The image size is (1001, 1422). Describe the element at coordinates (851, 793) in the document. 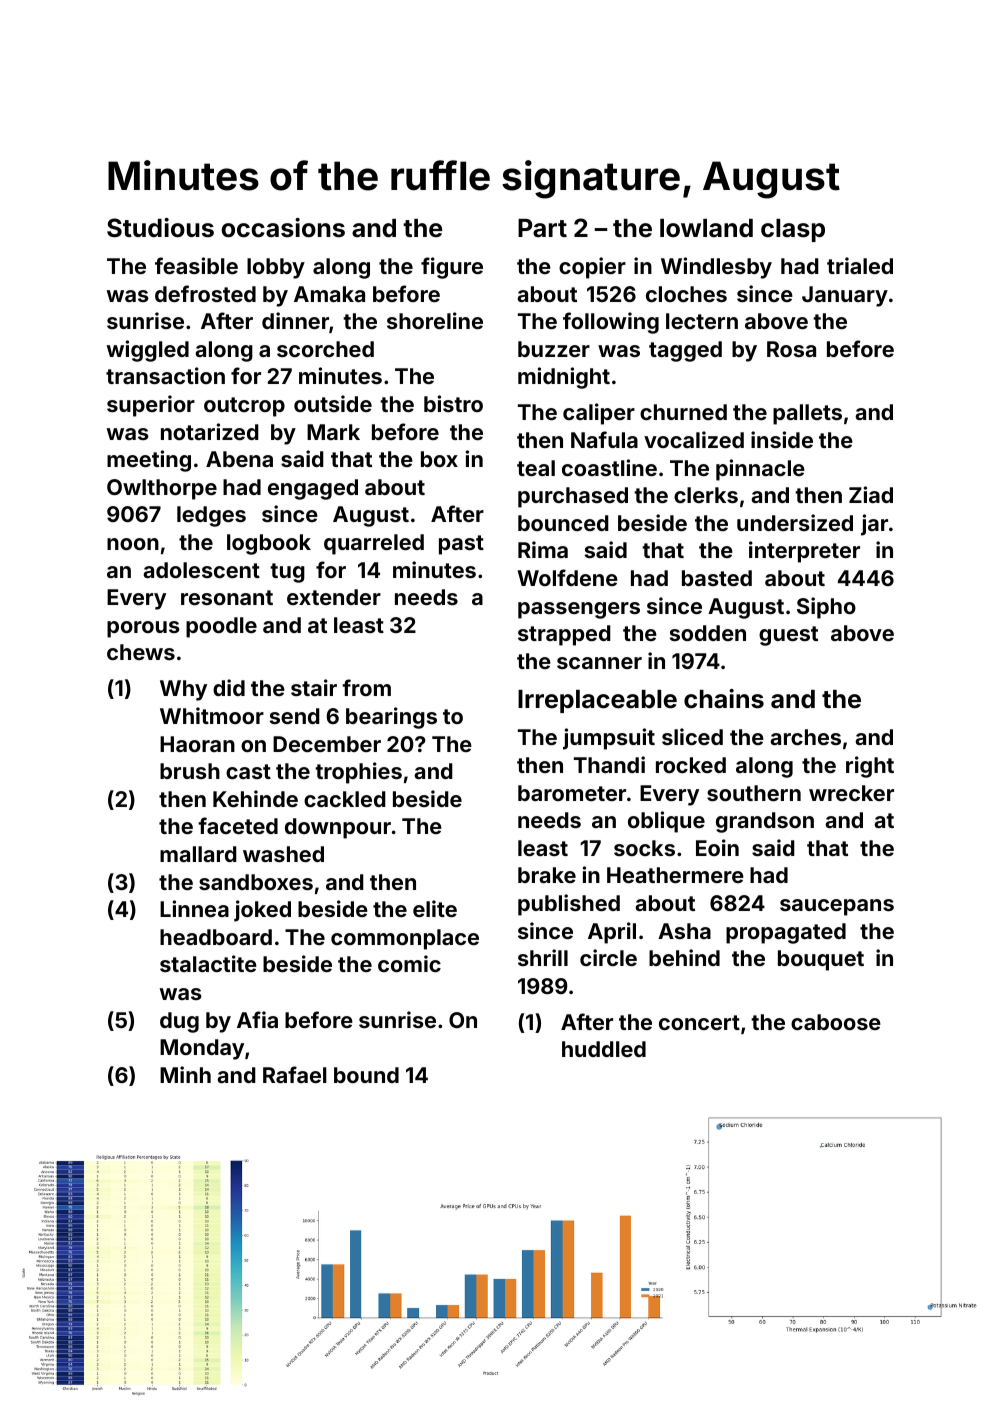

I see `wrecker` at that location.
